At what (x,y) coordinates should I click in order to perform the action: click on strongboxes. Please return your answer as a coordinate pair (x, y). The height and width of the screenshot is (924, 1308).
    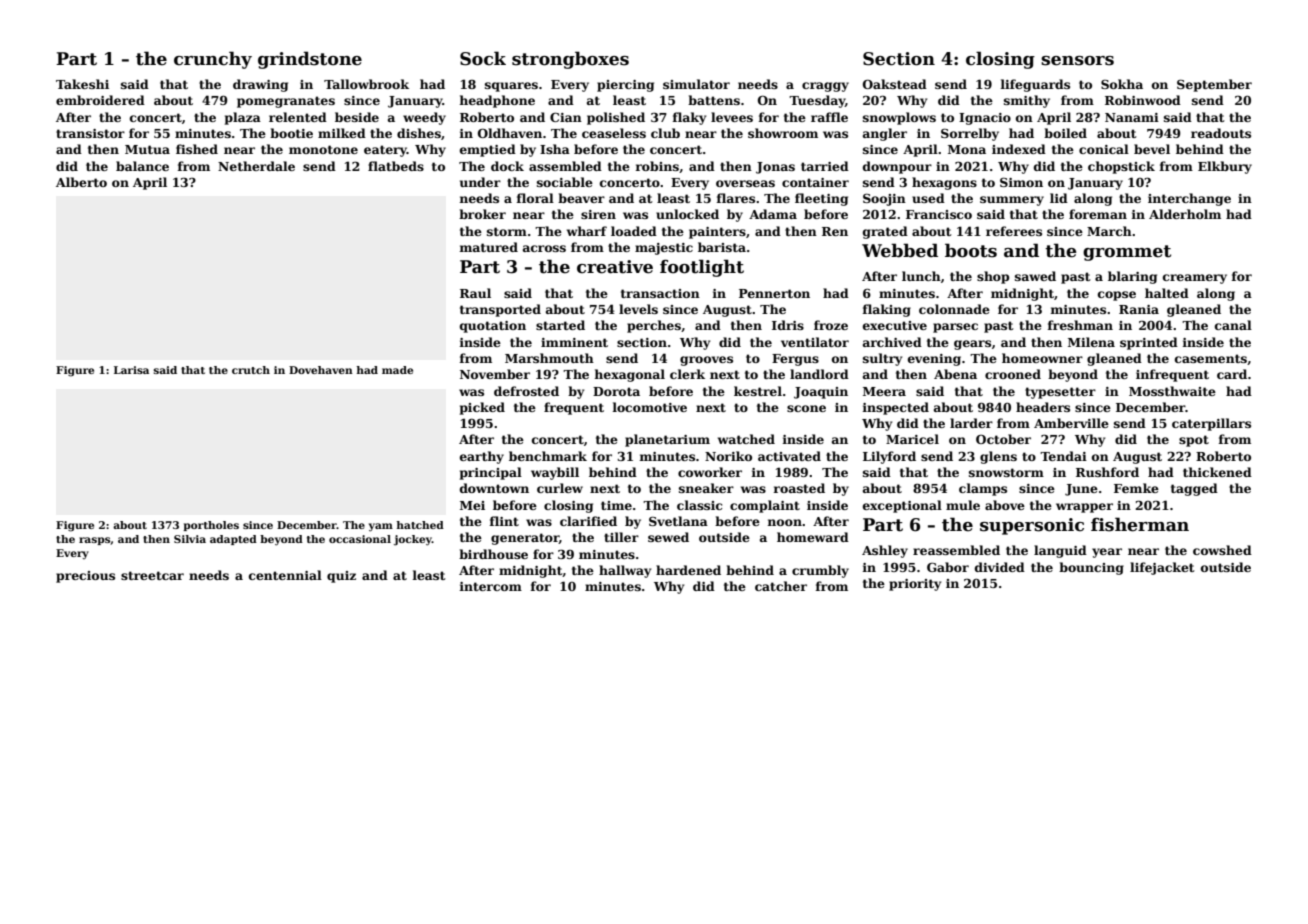
    Looking at the image, I should click on (570, 60).
